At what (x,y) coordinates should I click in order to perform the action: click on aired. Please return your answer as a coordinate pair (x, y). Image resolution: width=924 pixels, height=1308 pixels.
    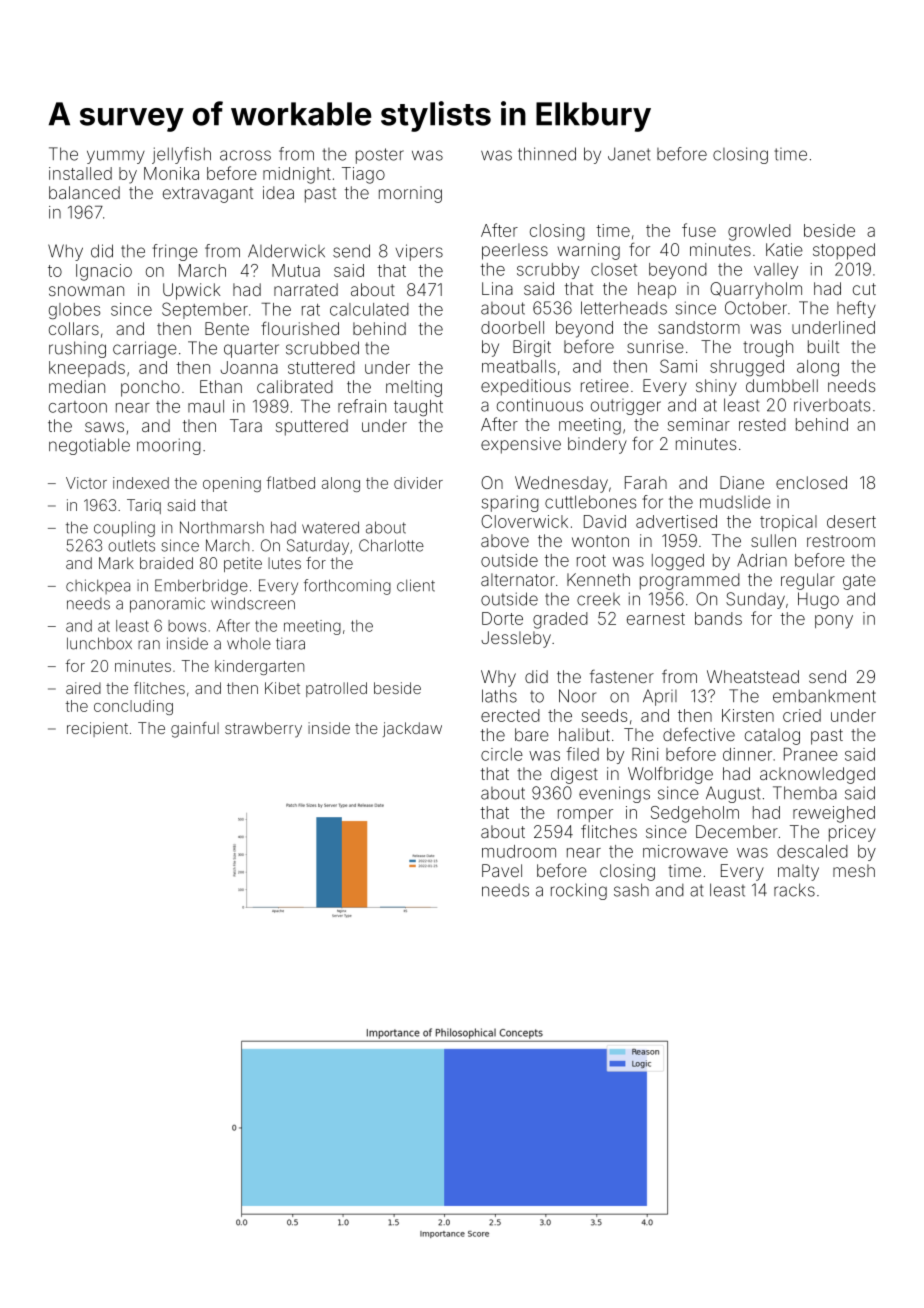
    Looking at the image, I should click on (83, 688).
